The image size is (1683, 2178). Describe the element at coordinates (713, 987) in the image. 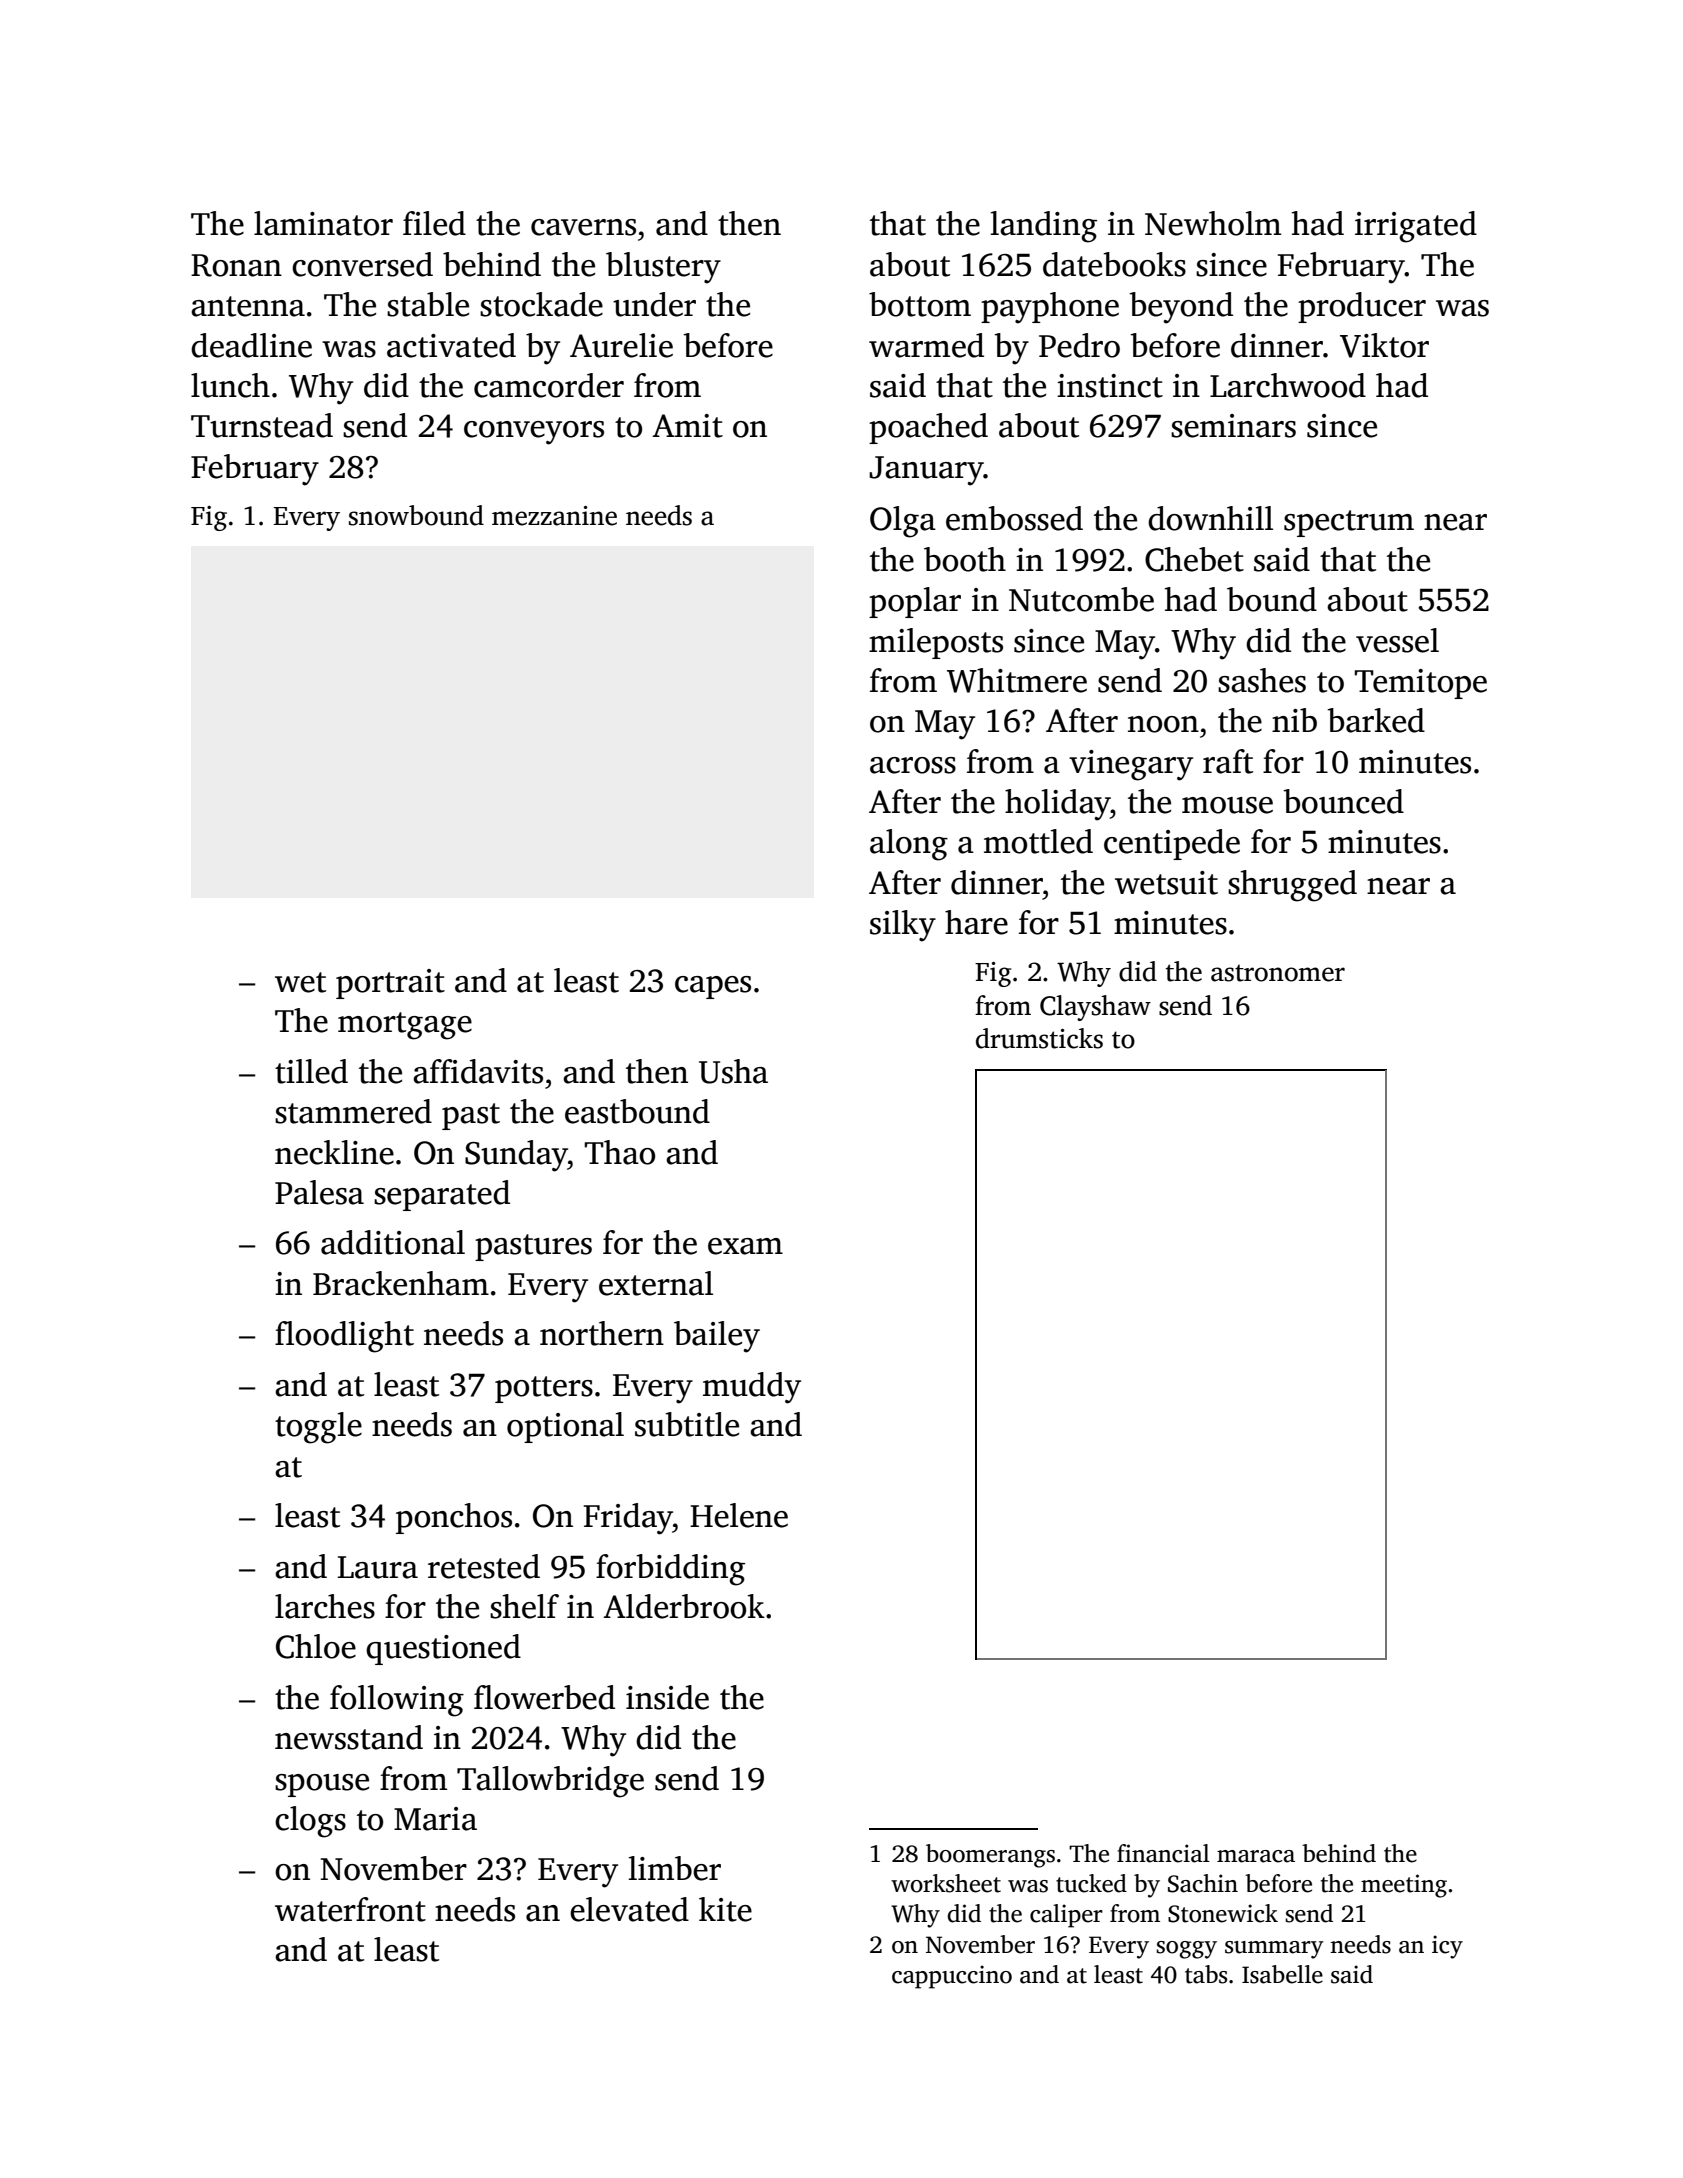

I see `capes` at that location.
